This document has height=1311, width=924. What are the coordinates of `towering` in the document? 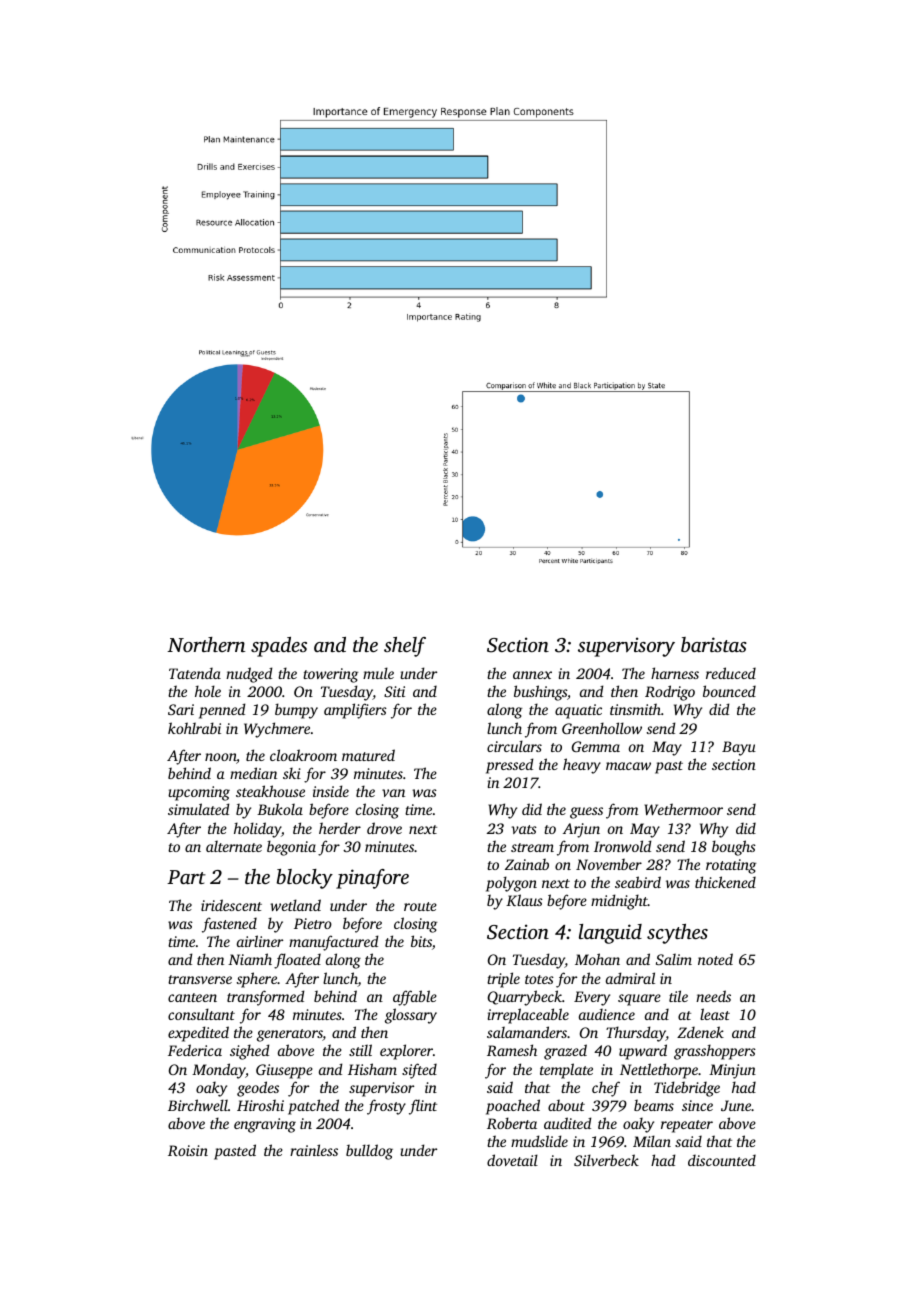 It's located at (330, 675).
